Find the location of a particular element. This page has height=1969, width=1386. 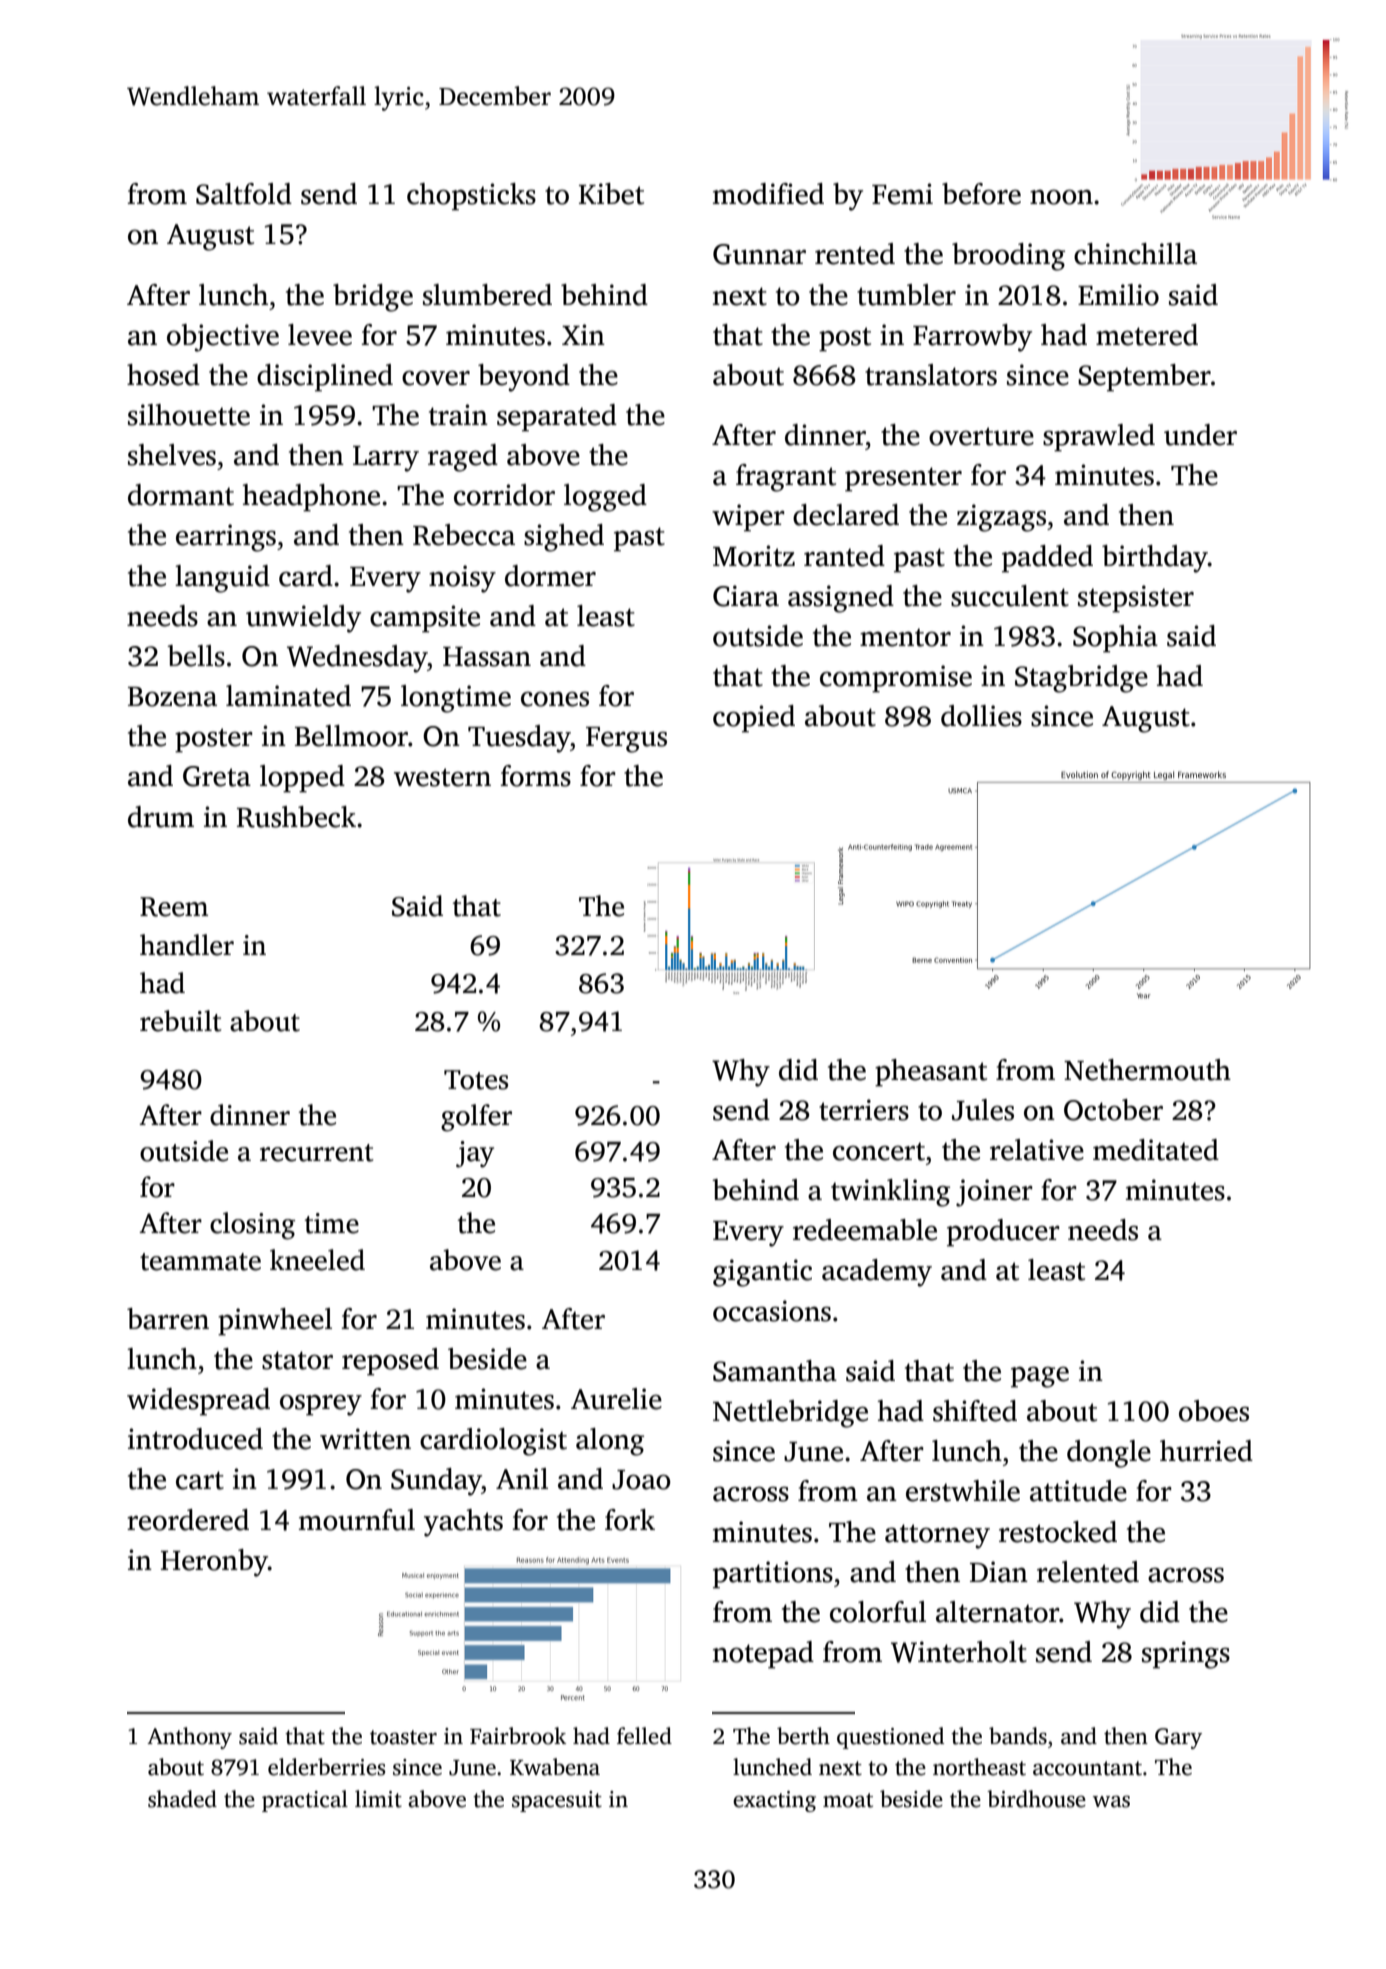

fork is located at coordinates (630, 1520).
